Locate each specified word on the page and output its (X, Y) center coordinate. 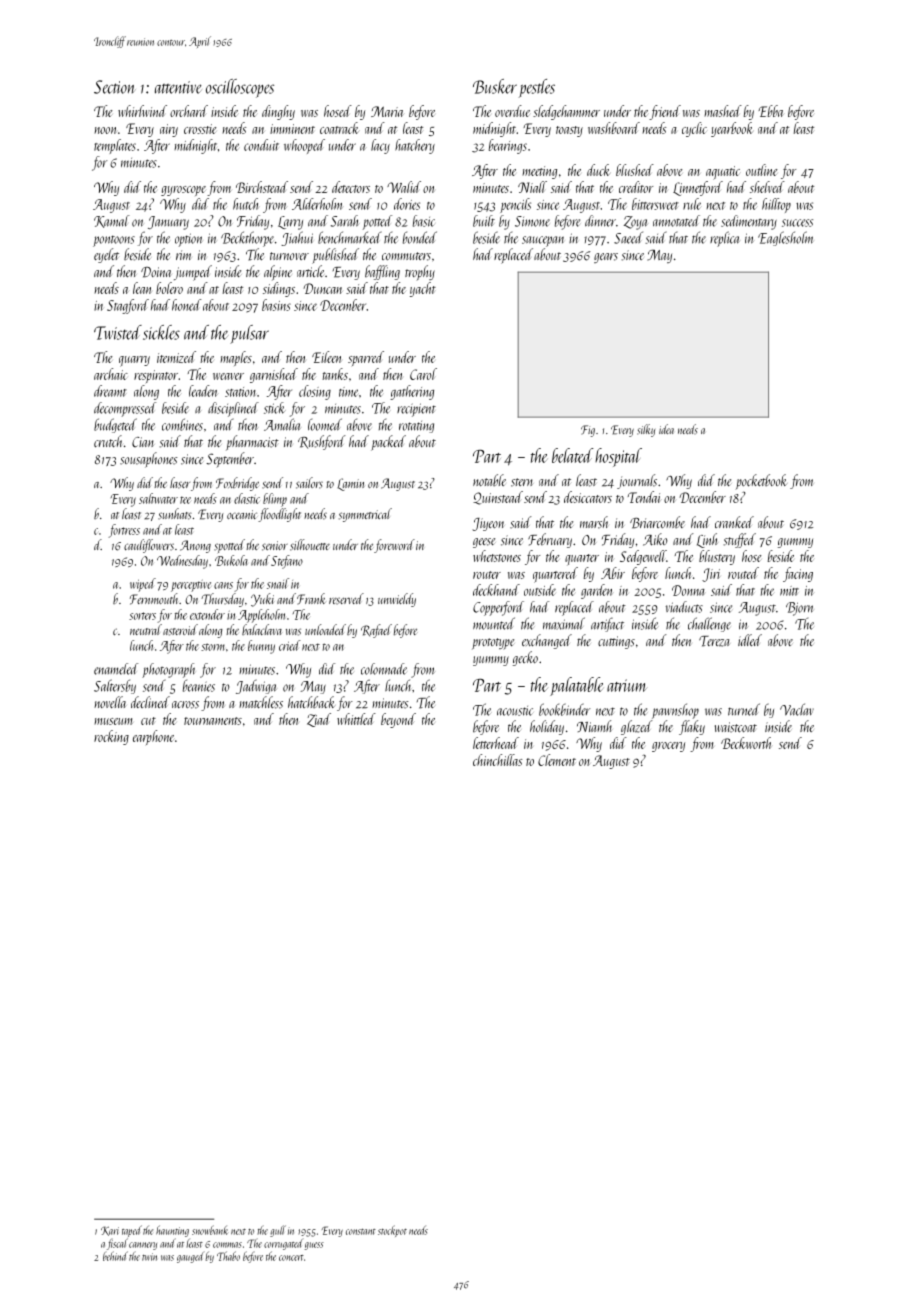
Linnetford (698, 188)
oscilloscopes (240, 88)
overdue (512, 111)
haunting (172, 1231)
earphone (153, 737)
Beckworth (746, 743)
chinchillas (498, 760)
